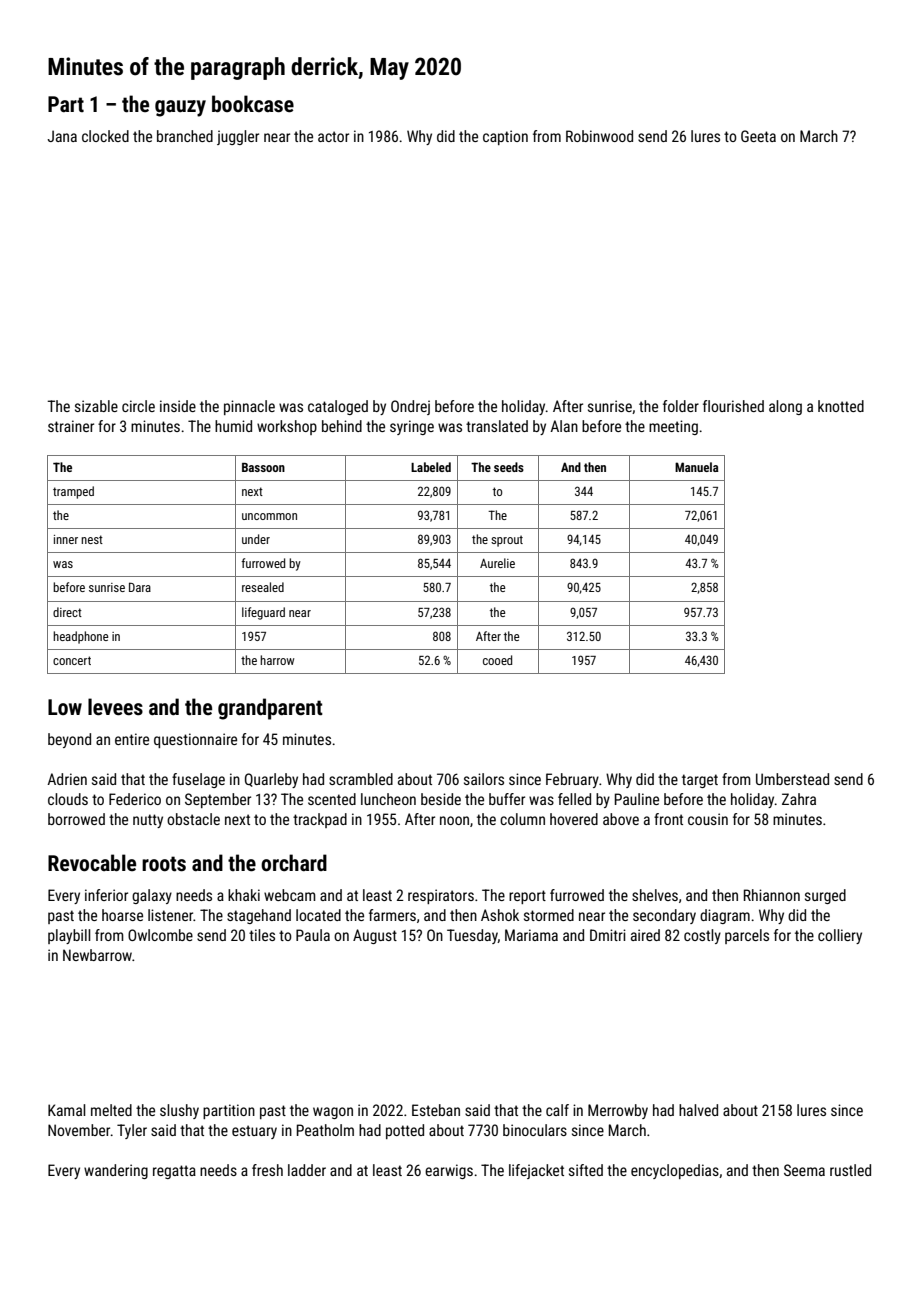 The image size is (924, 1314). I want to click on wandering, so click(116, 1171).
